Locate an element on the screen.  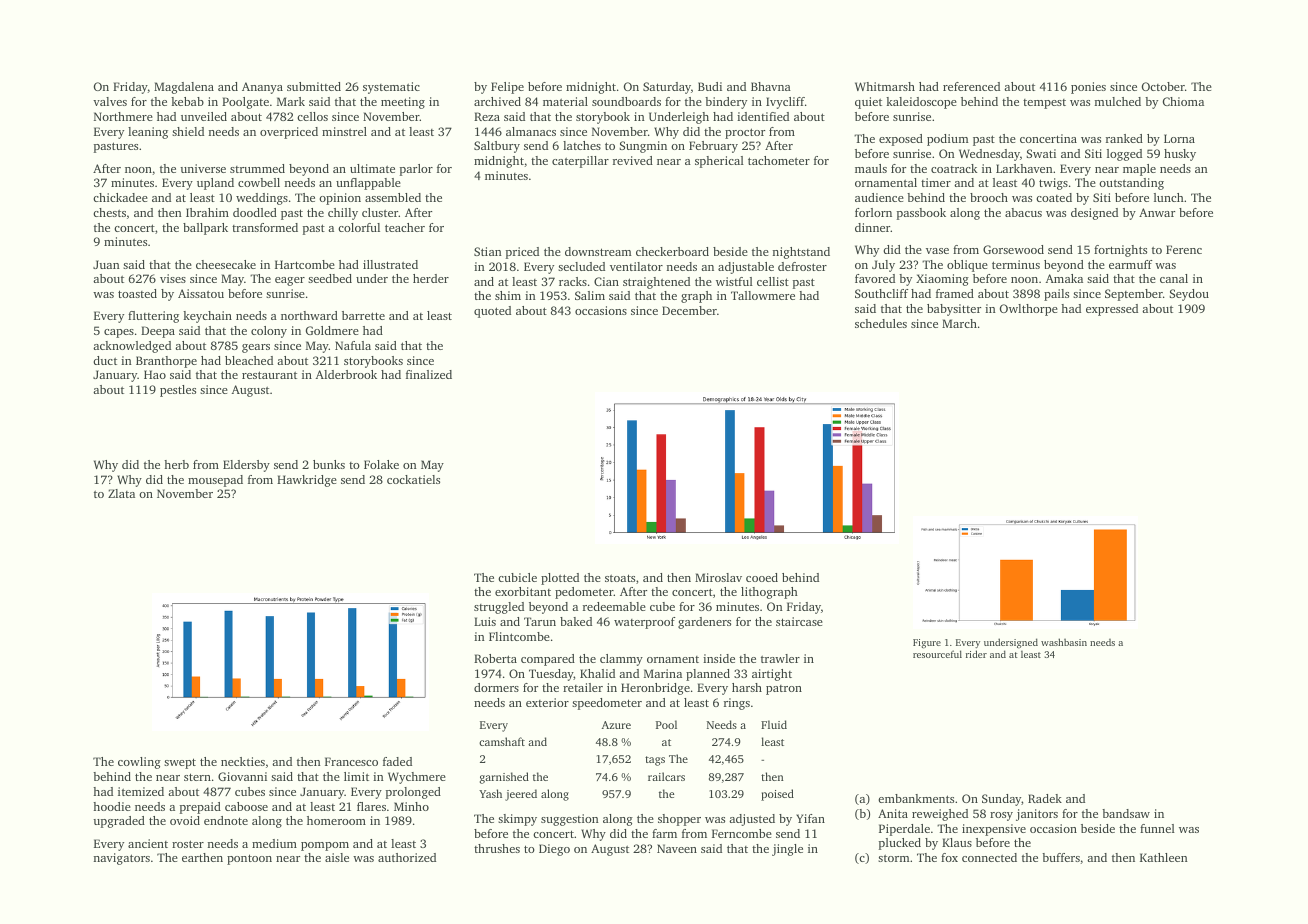
schedules is located at coordinates (881, 323).
